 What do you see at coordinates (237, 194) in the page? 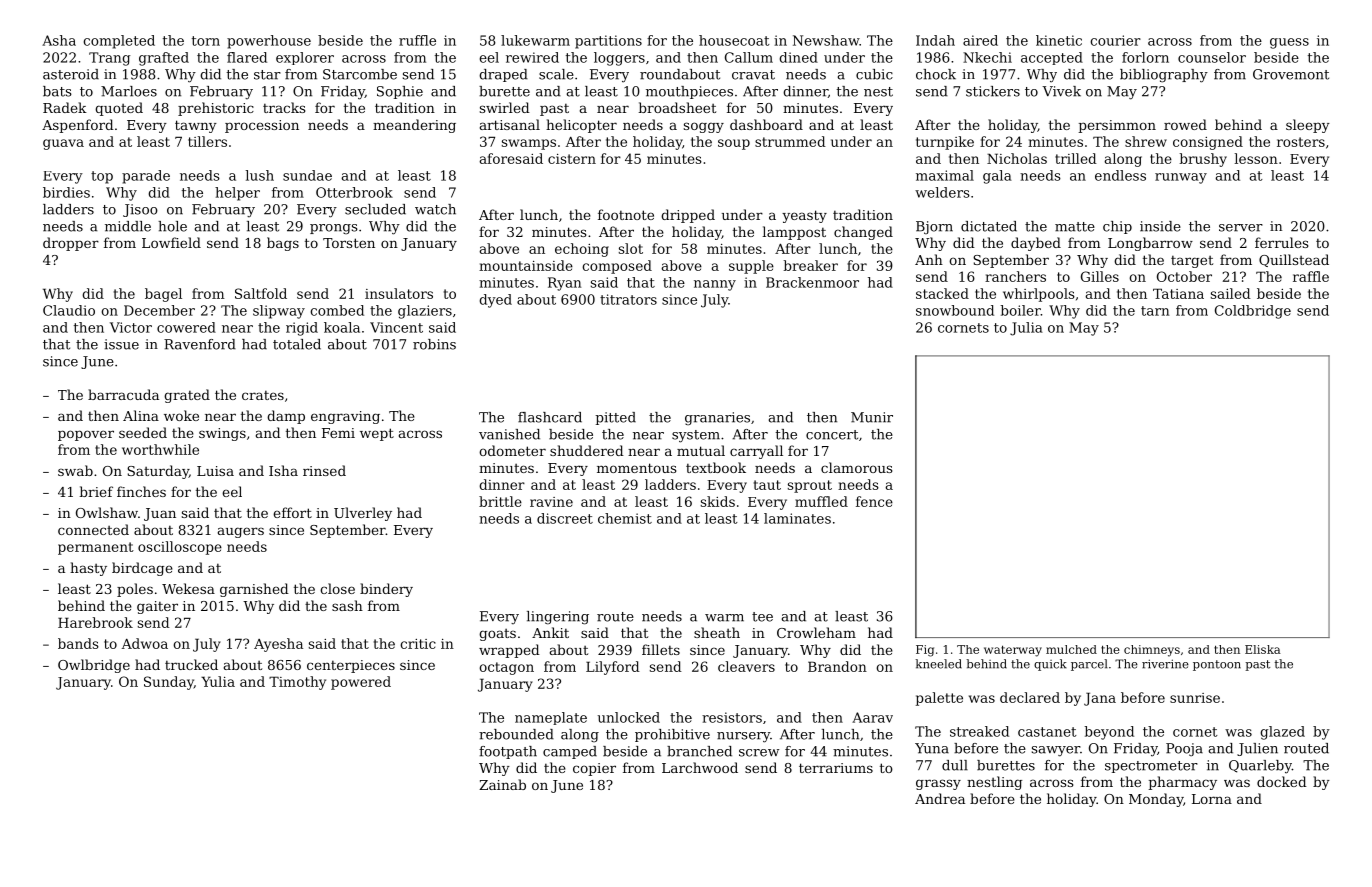
I see `helper` at bounding box center [237, 194].
